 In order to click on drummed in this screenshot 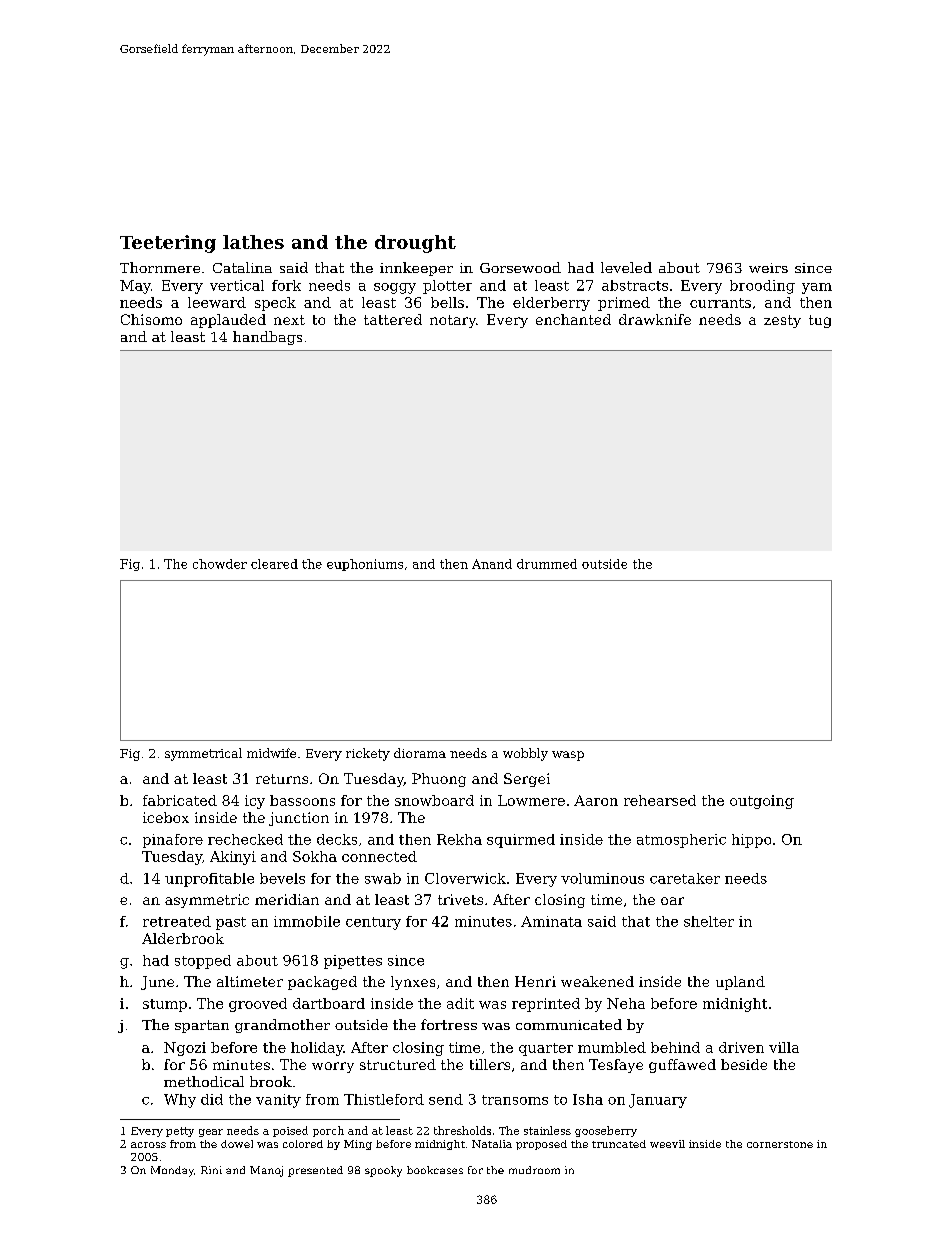, I will do `click(547, 564)`.
